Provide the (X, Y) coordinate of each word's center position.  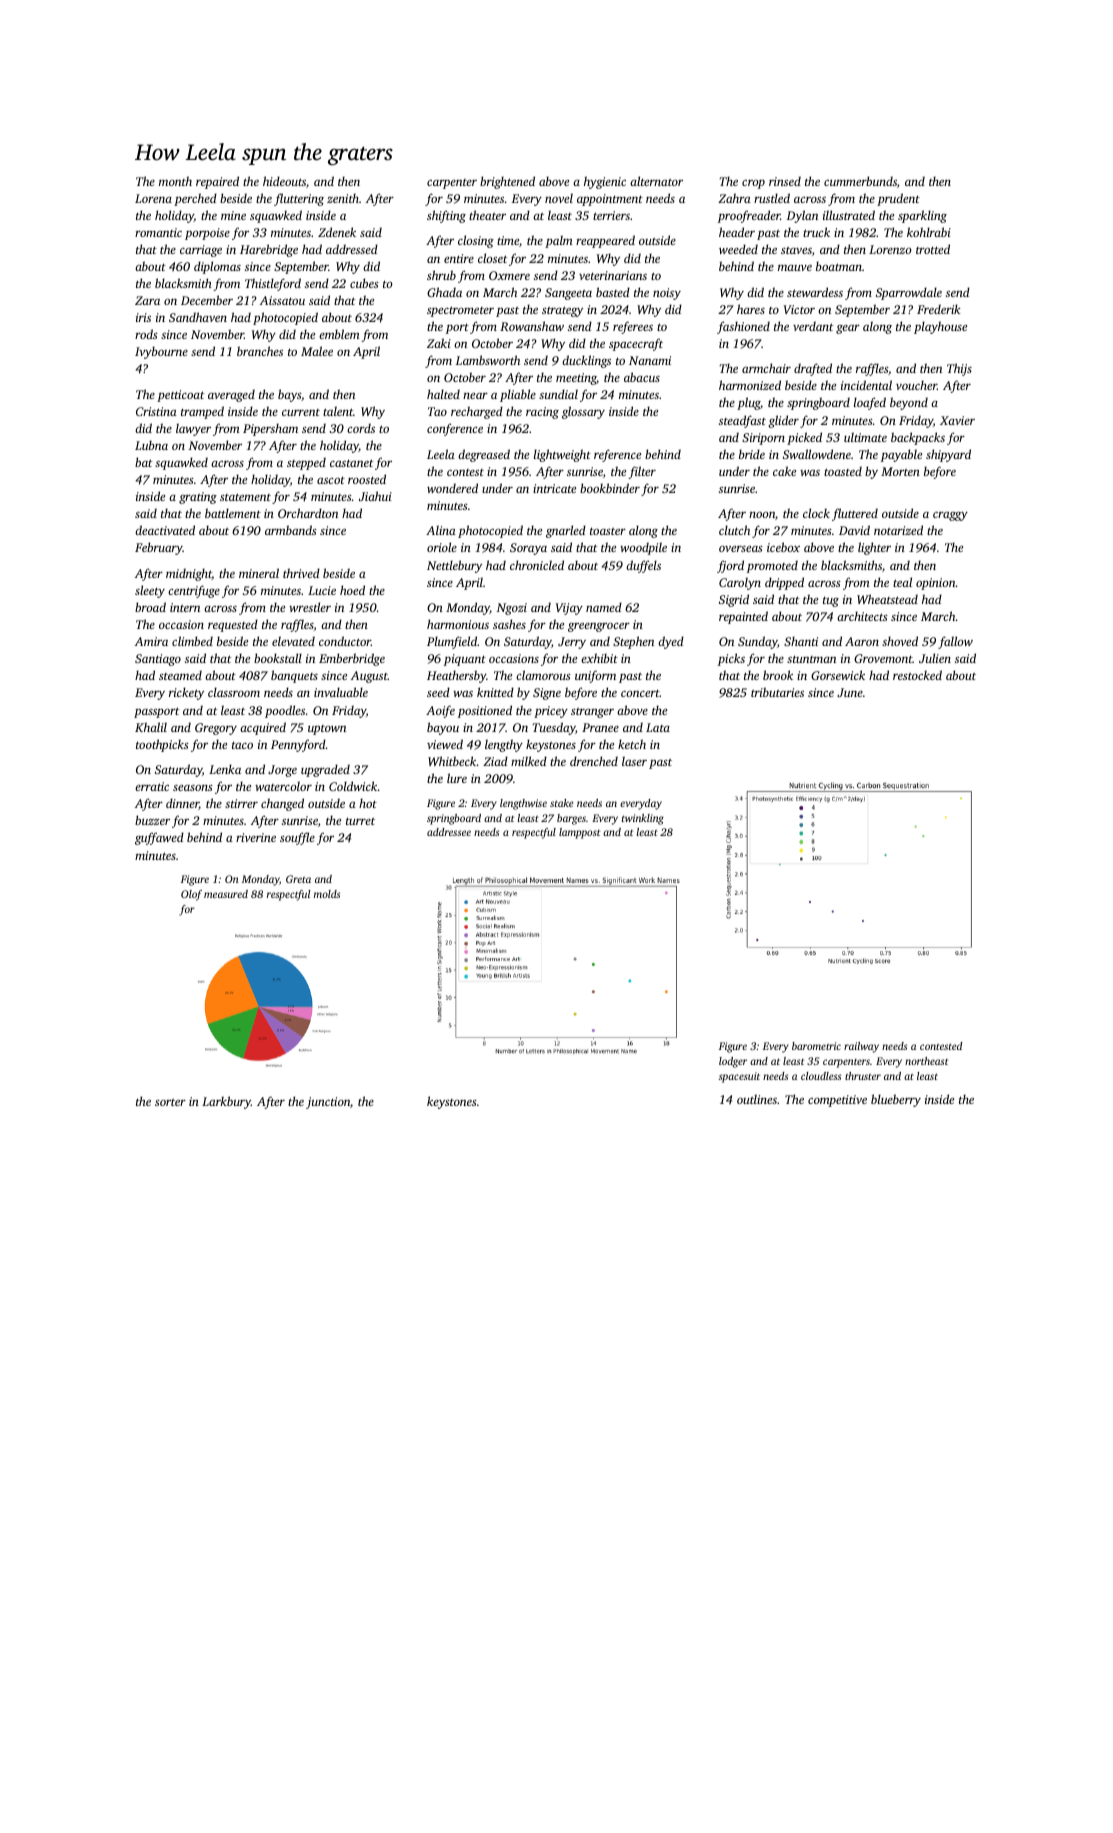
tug (831, 601)
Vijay (569, 609)
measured (226, 894)
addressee (449, 832)
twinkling (643, 819)
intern (185, 607)
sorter (170, 1102)
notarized (898, 530)
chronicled (537, 565)
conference (455, 429)
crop (753, 184)
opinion (936, 584)
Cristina (156, 411)
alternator (656, 181)
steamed (180, 675)
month (175, 181)
